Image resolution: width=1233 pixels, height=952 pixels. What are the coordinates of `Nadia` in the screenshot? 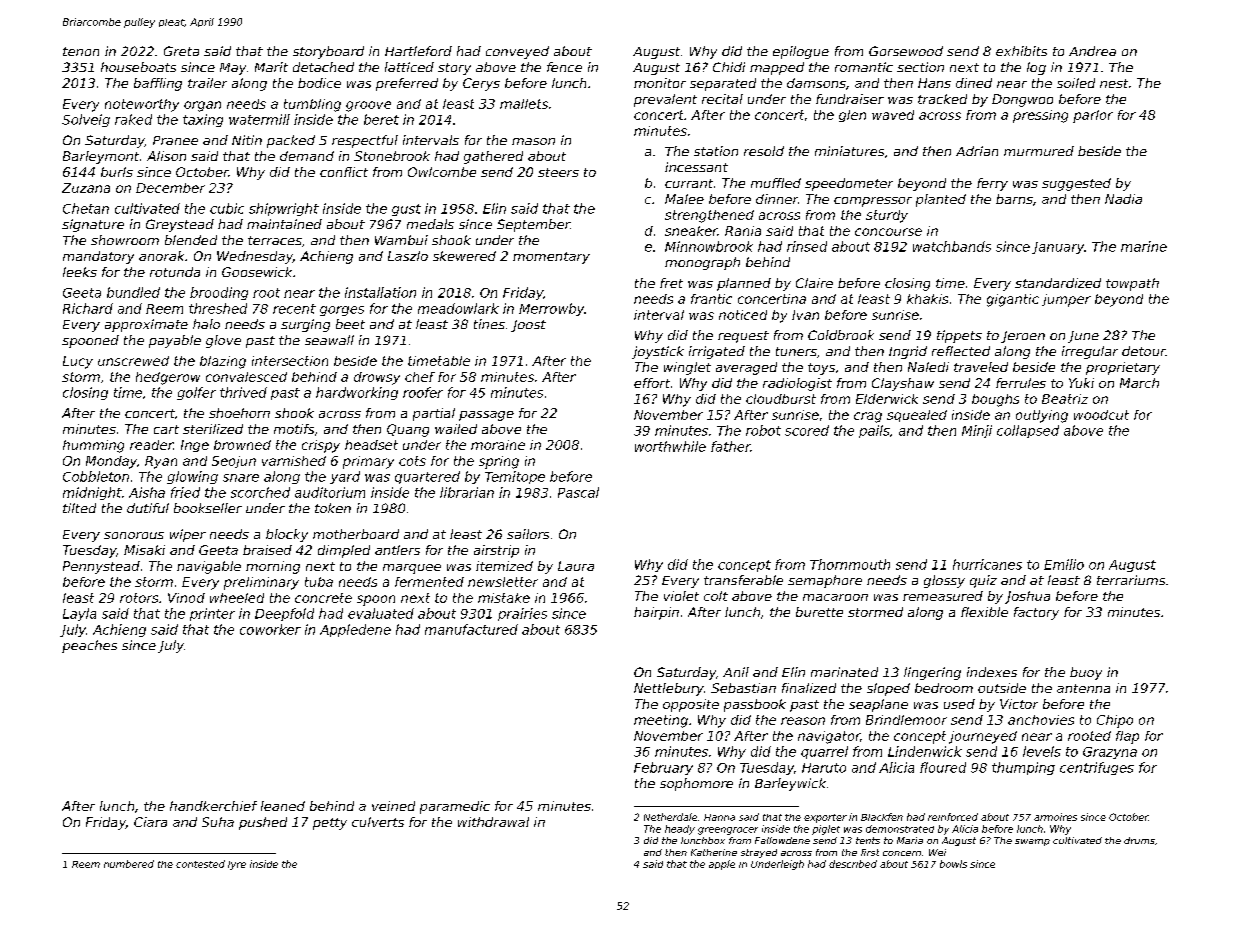 It's located at (1123, 199).
